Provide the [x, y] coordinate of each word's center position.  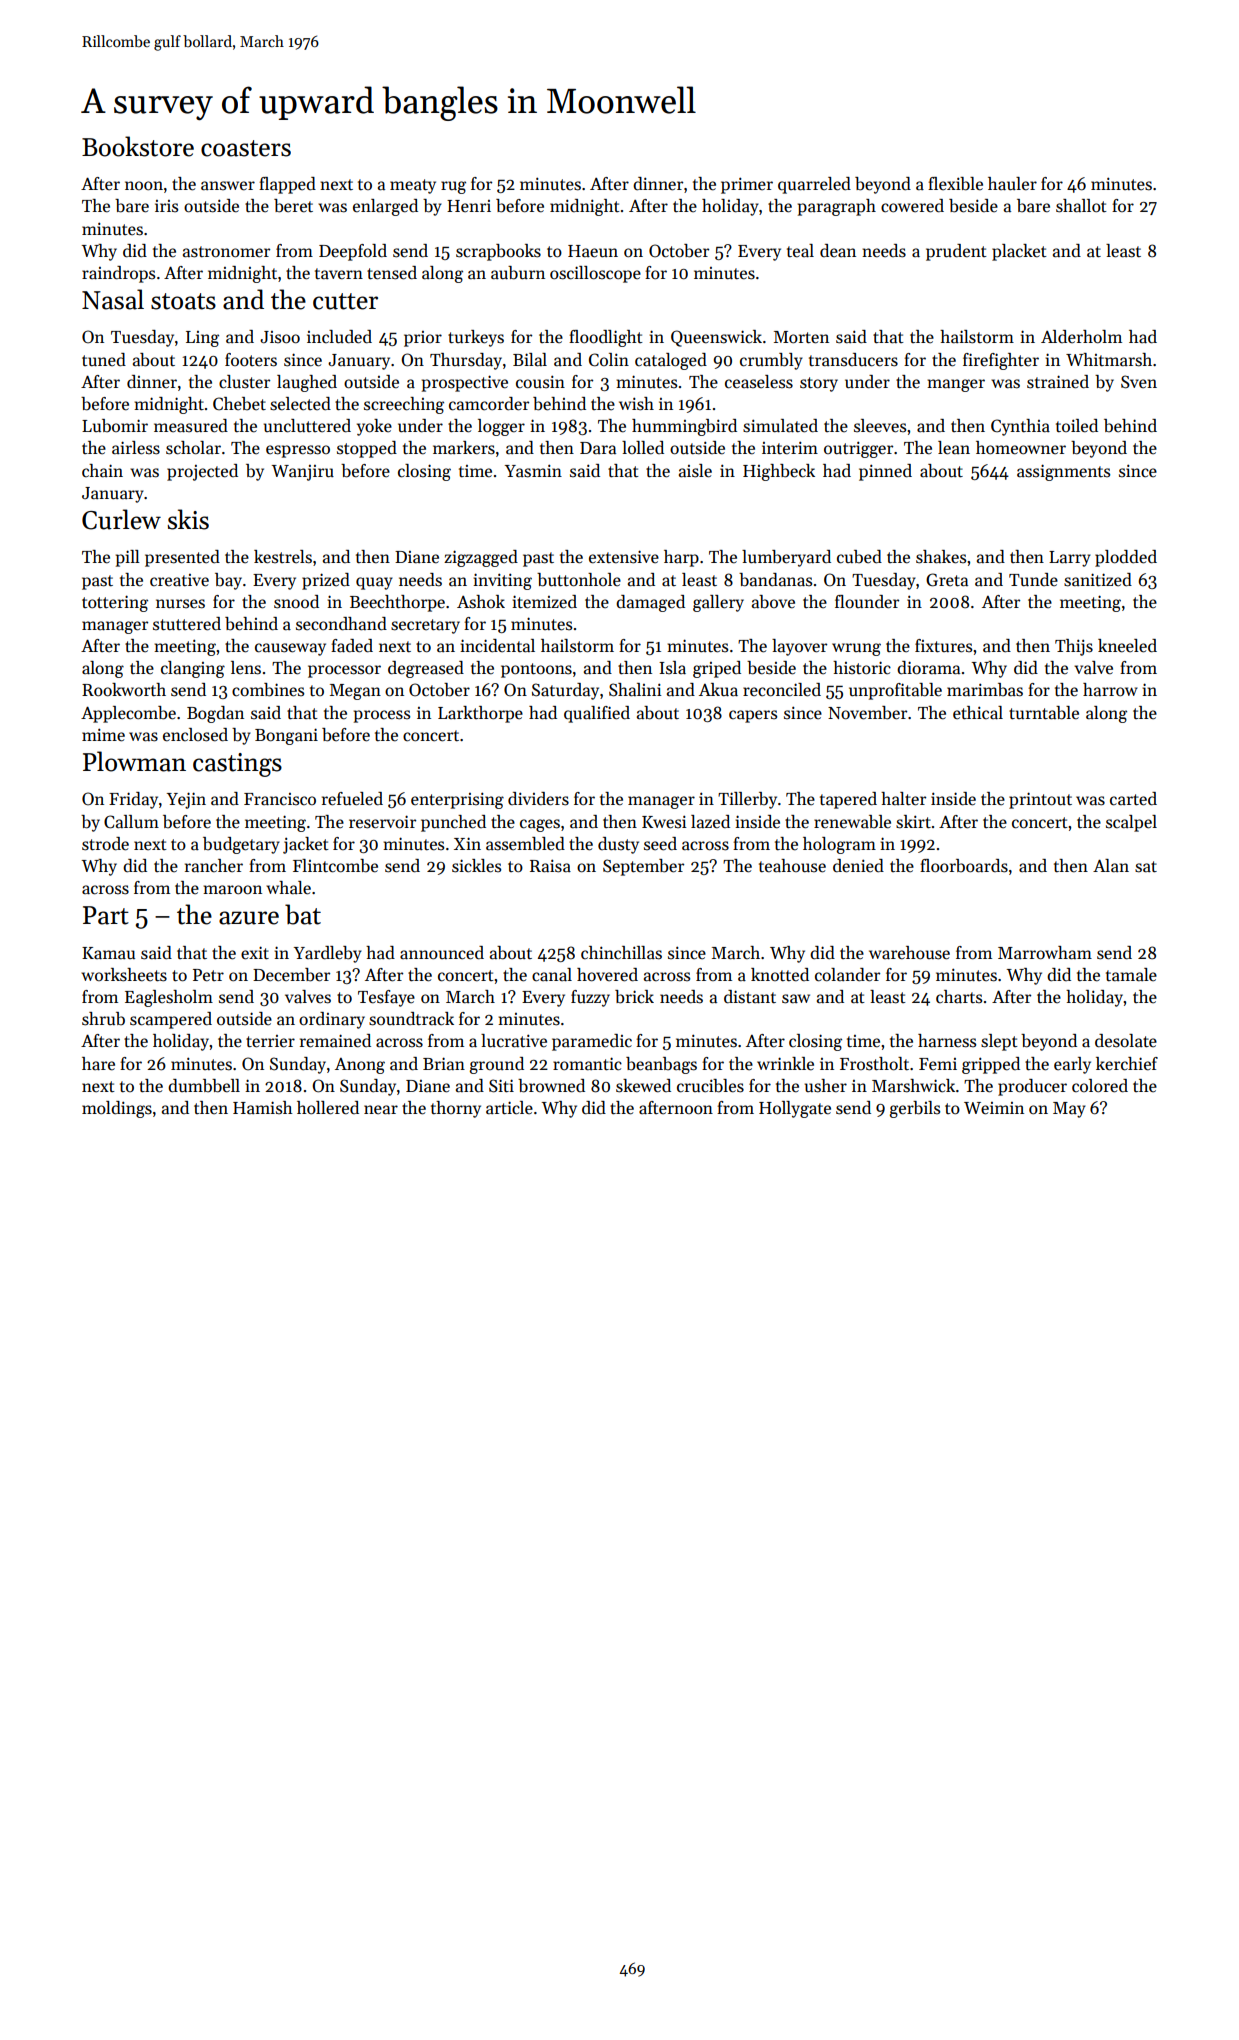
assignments [1063, 472]
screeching [404, 405]
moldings [117, 1109]
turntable [1044, 713]
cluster [244, 382]
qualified [597, 714]
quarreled [814, 185]
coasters [246, 148]
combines [268, 690]
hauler [1012, 184]
